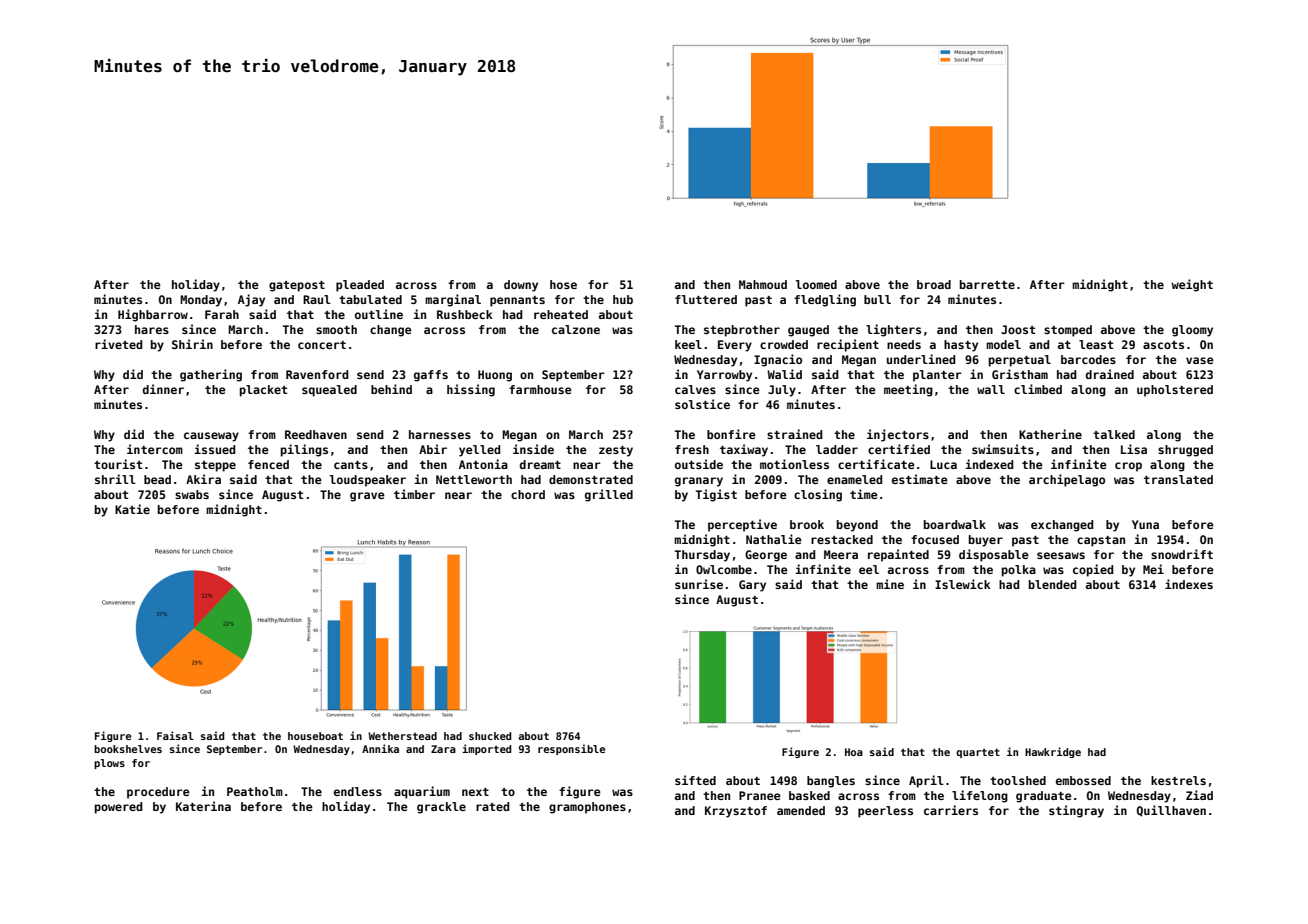  I want to click on shucked, so click(490, 736).
